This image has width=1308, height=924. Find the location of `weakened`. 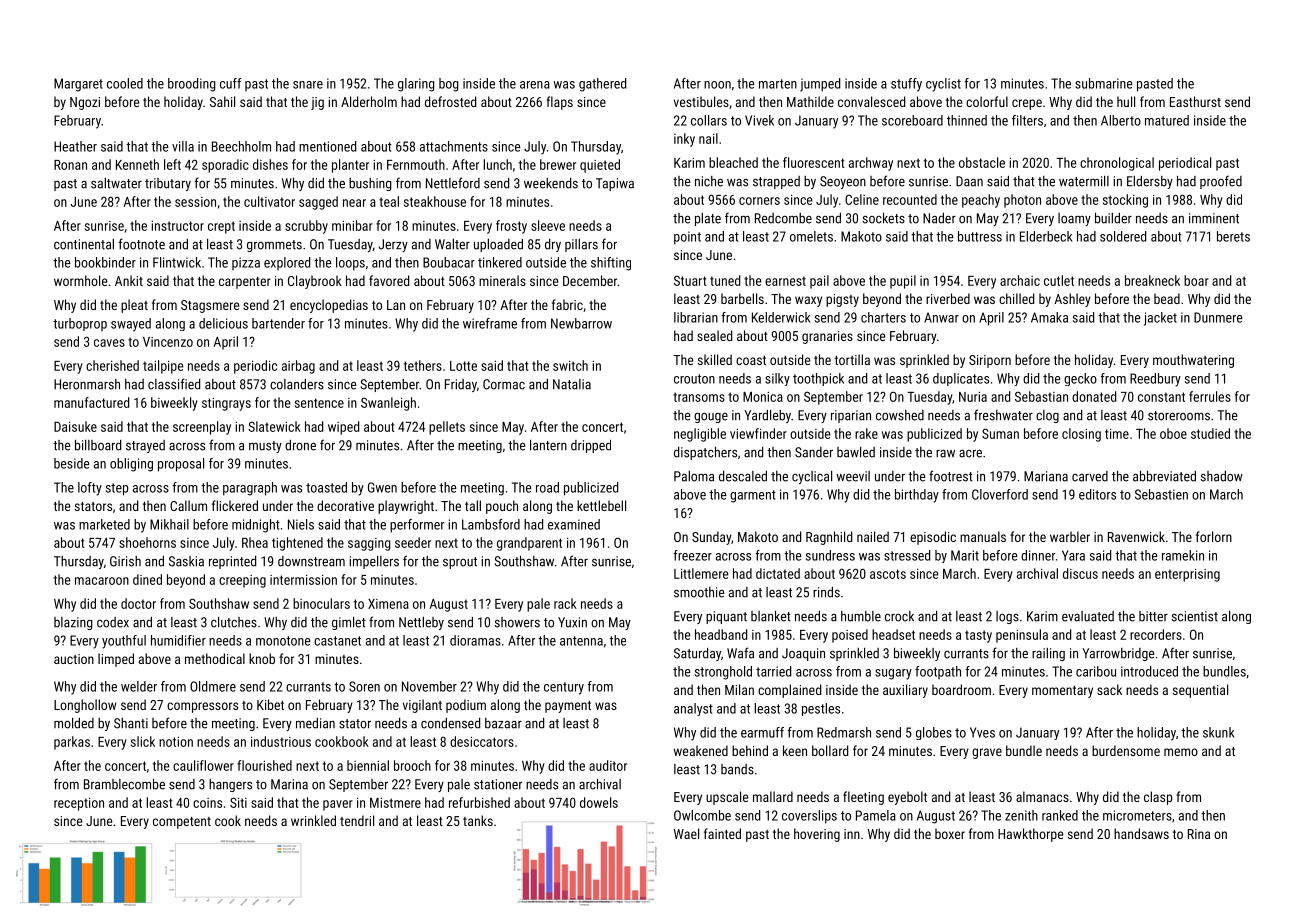

weakened is located at coordinates (701, 750).
